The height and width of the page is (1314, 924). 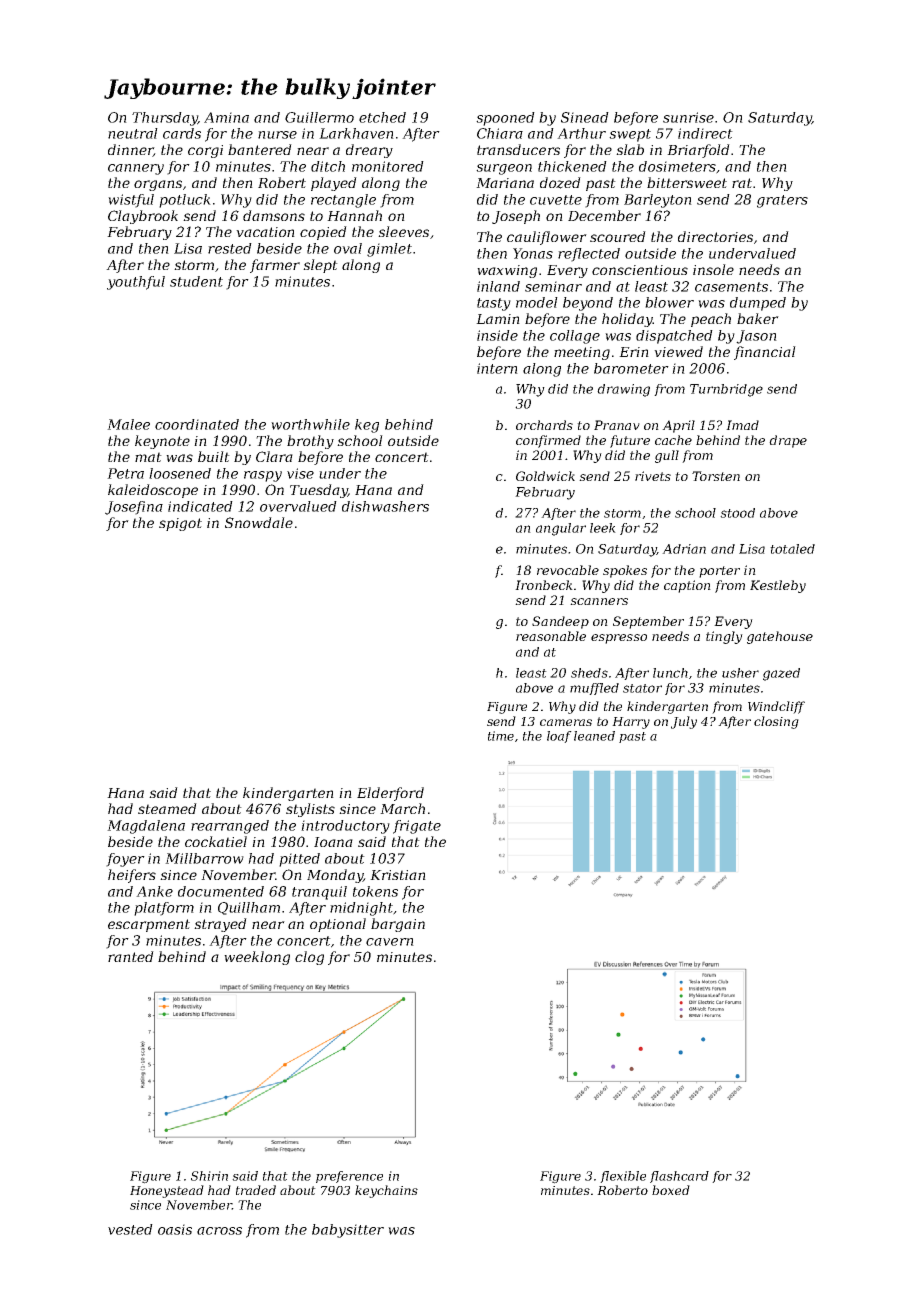 What do you see at coordinates (167, 1191) in the page?
I see `Honeystead` at bounding box center [167, 1191].
